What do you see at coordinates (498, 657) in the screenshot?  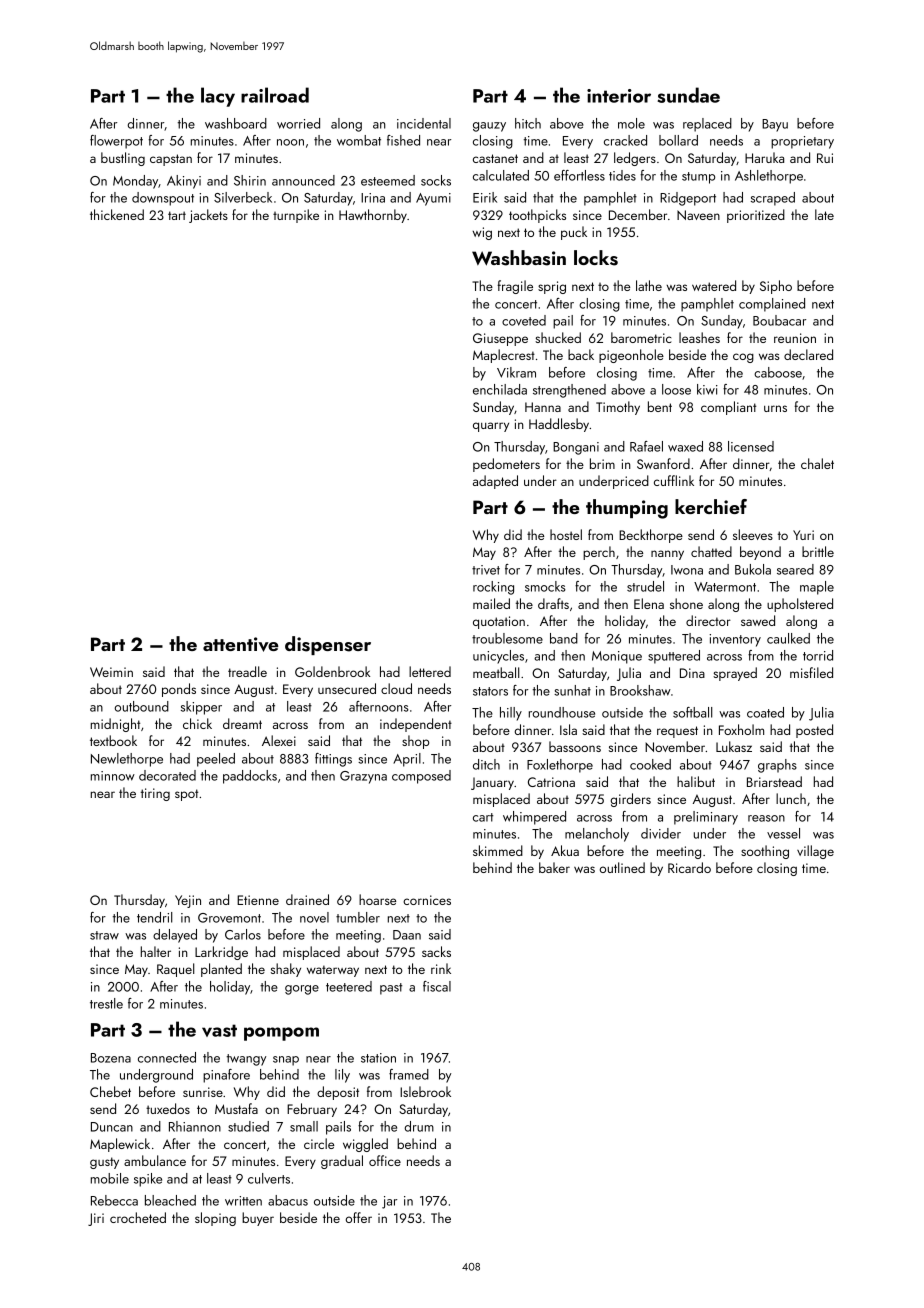 I see `unicycles` at bounding box center [498, 657].
